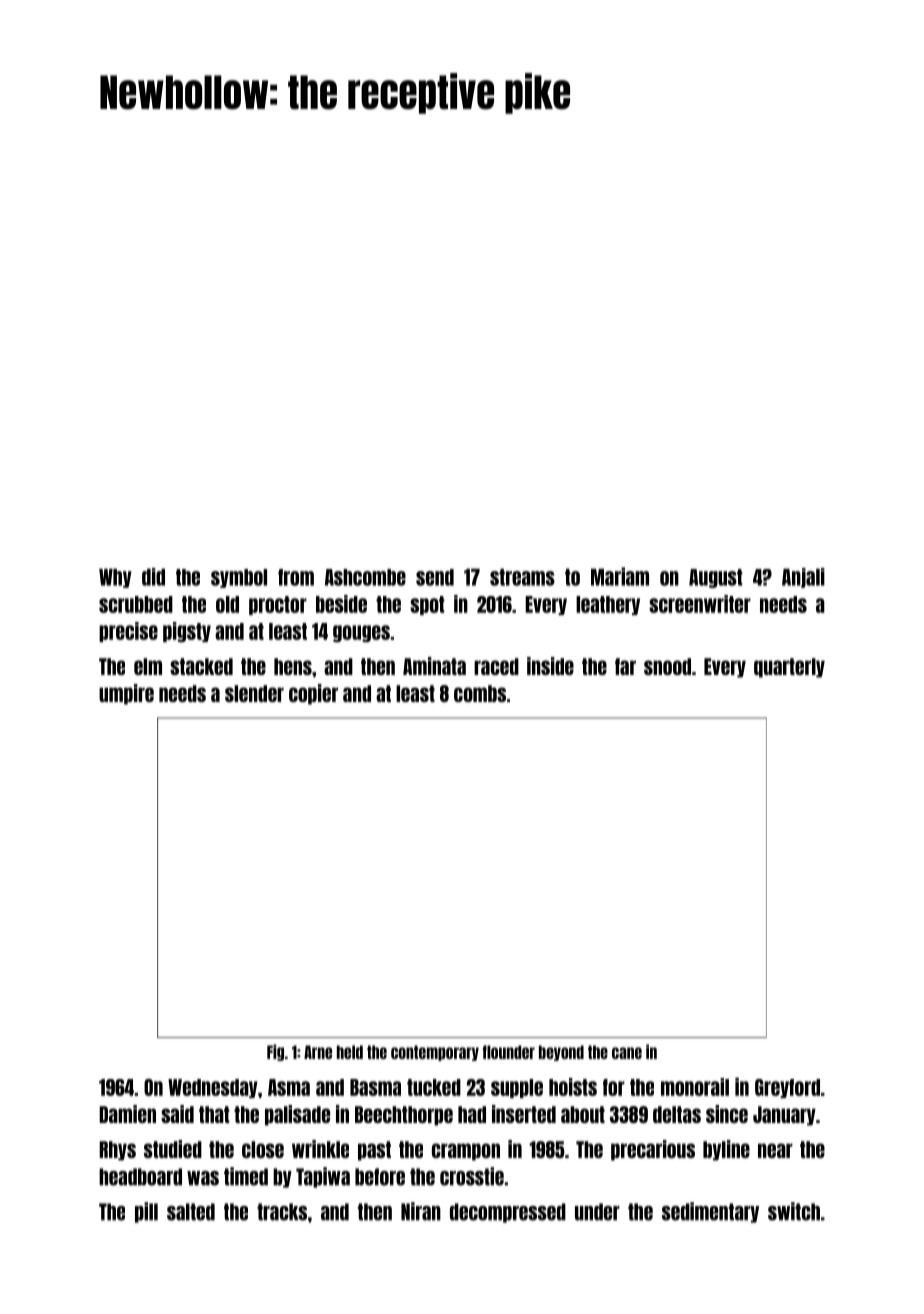  I want to click on held, so click(350, 1052).
